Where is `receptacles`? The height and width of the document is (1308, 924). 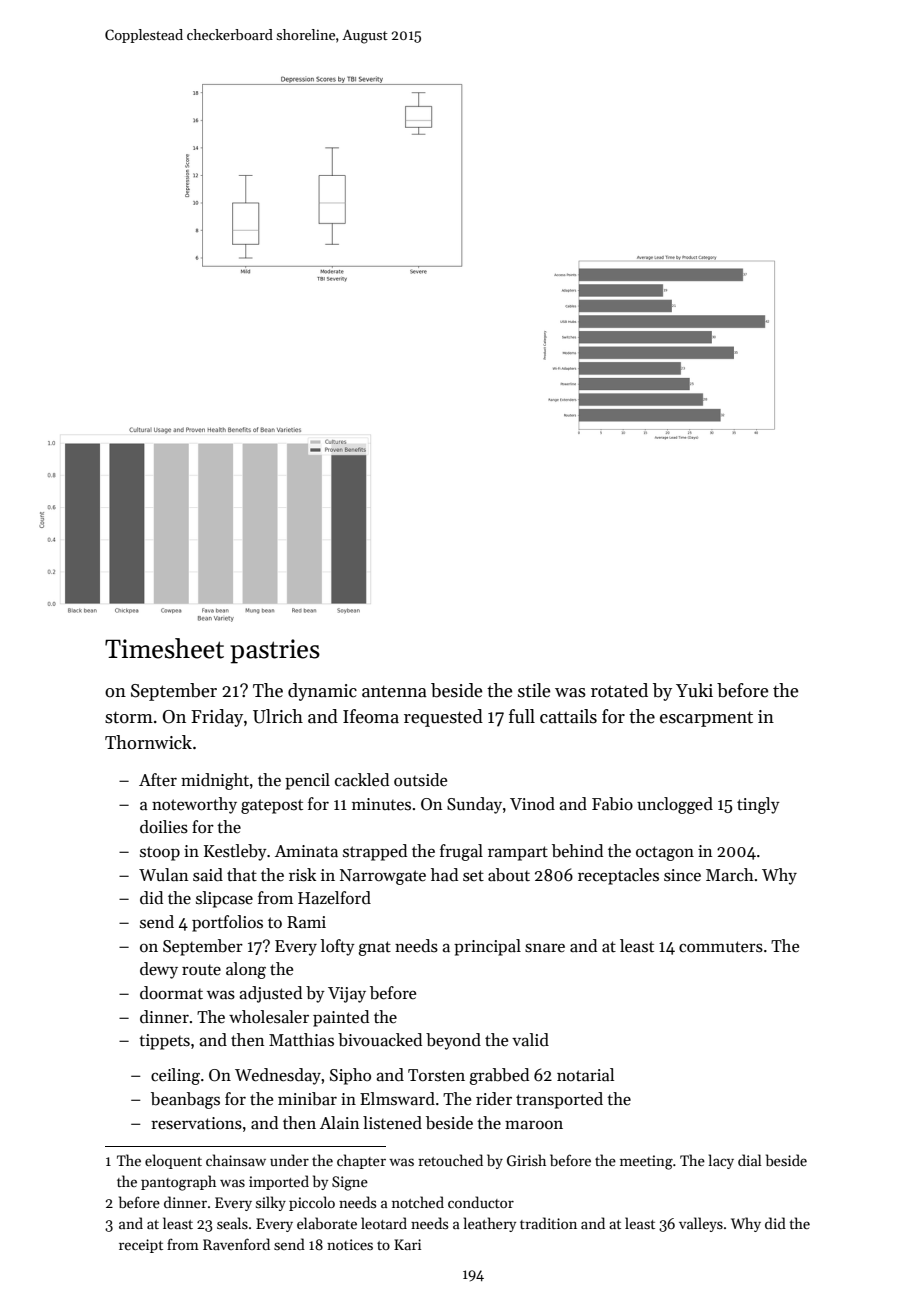
receptacles is located at coordinates (618, 876).
